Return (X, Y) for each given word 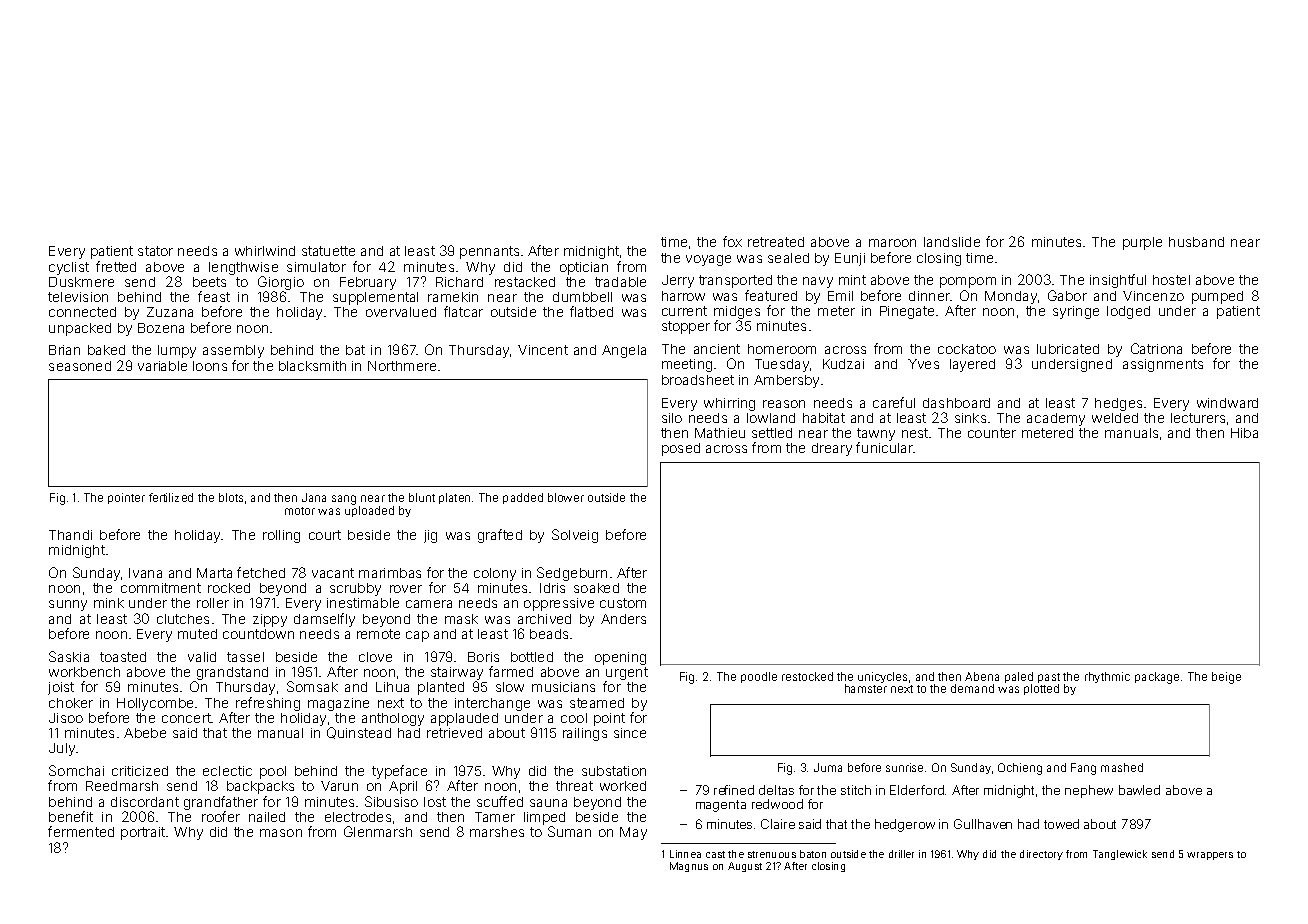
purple (1142, 243)
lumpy (177, 351)
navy (818, 282)
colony (495, 574)
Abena (982, 676)
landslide (952, 242)
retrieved (454, 733)
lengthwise (243, 268)
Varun (339, 786)
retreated (776, 242)
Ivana (145, 573)
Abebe (145, 733)
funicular (884, 447)
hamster (866, 688)
